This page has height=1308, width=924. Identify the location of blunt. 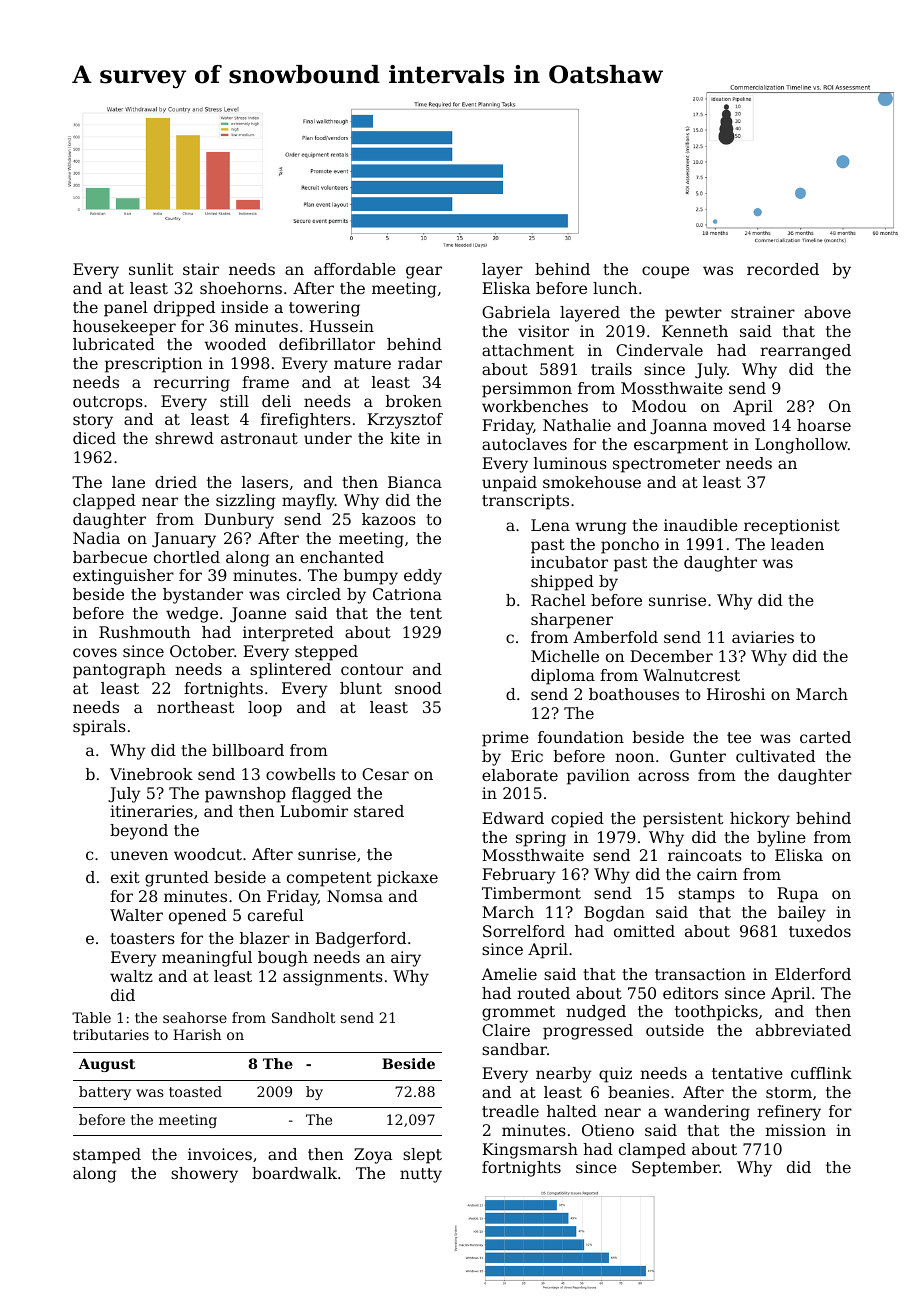
(361, 688).
